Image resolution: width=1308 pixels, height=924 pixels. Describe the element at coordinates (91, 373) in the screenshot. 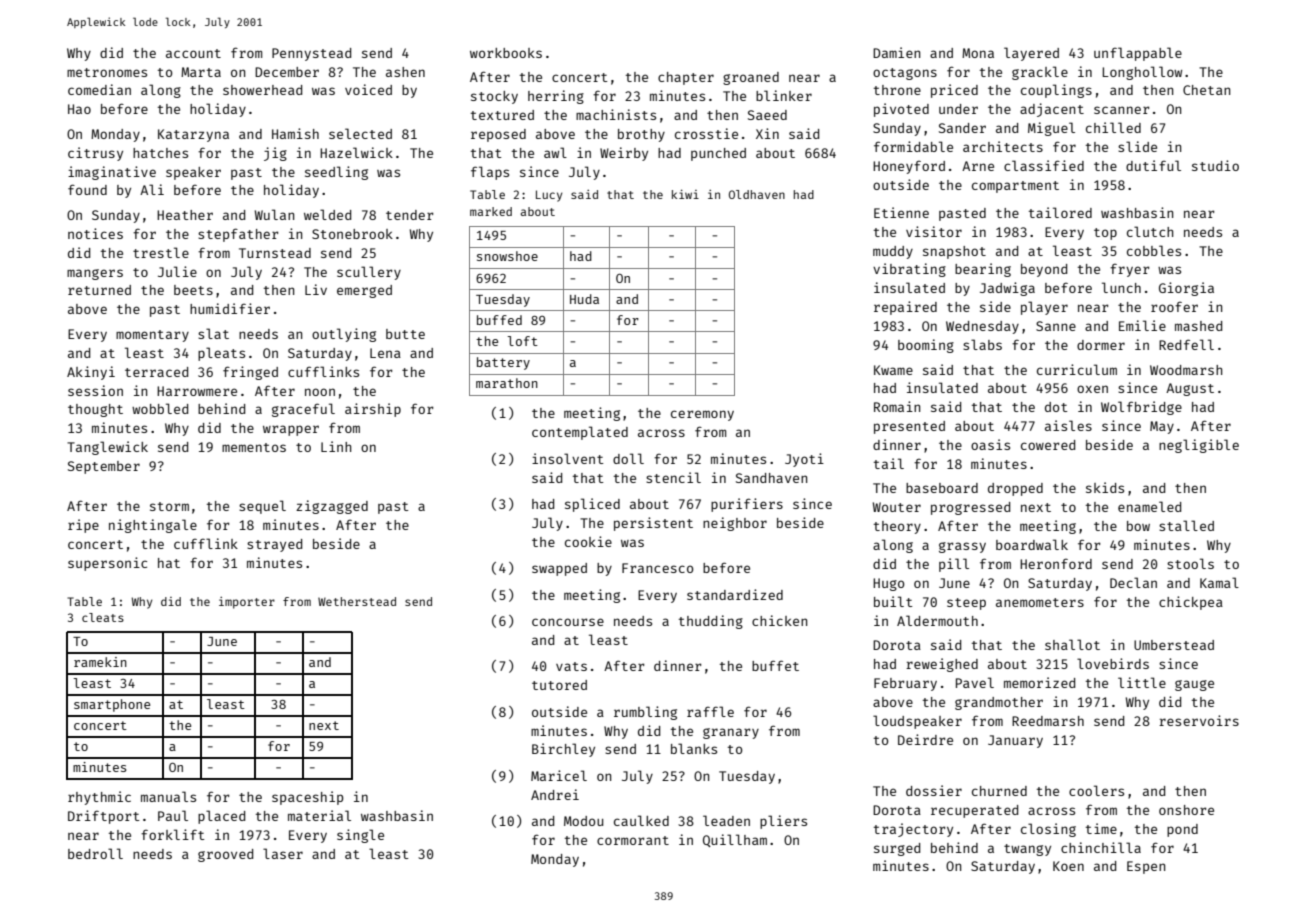

I see `Akinyi` at that location.
